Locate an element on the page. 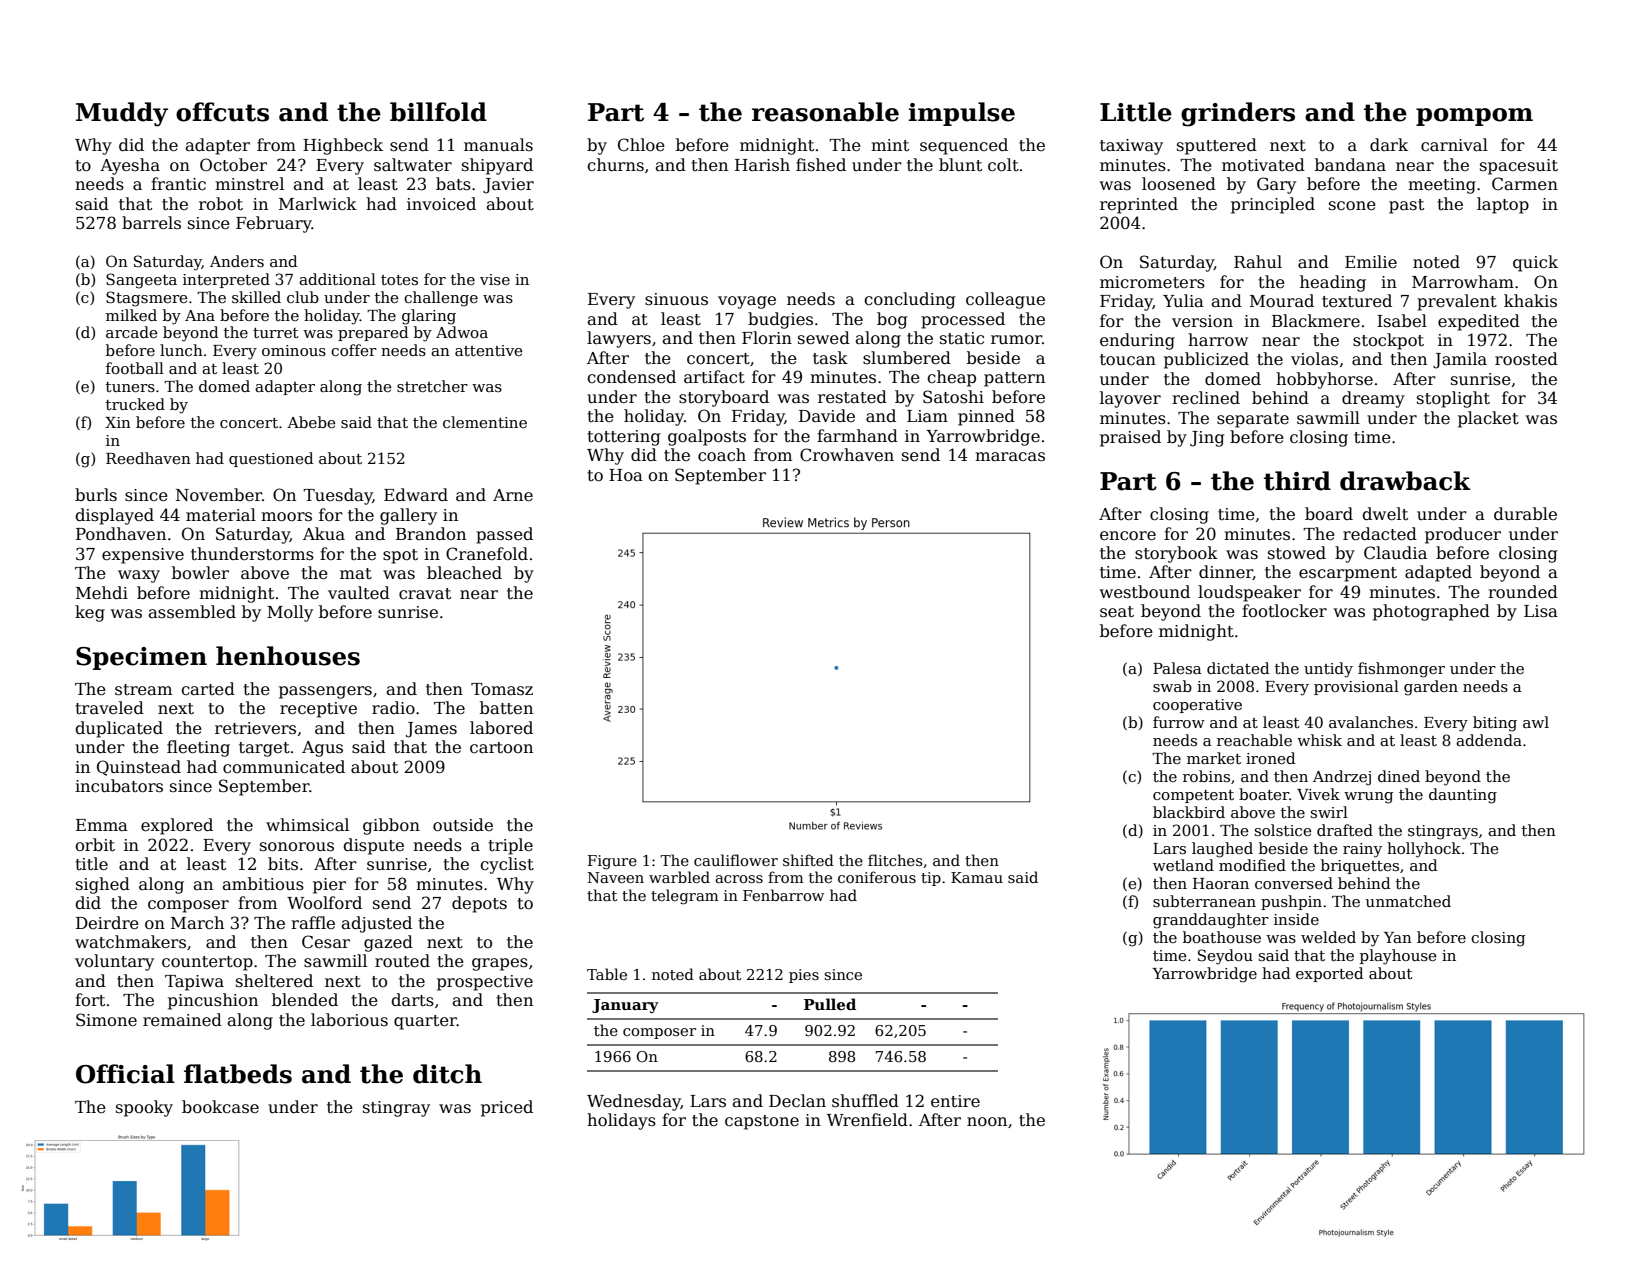  encore is located at coordinates (1128, 536).
